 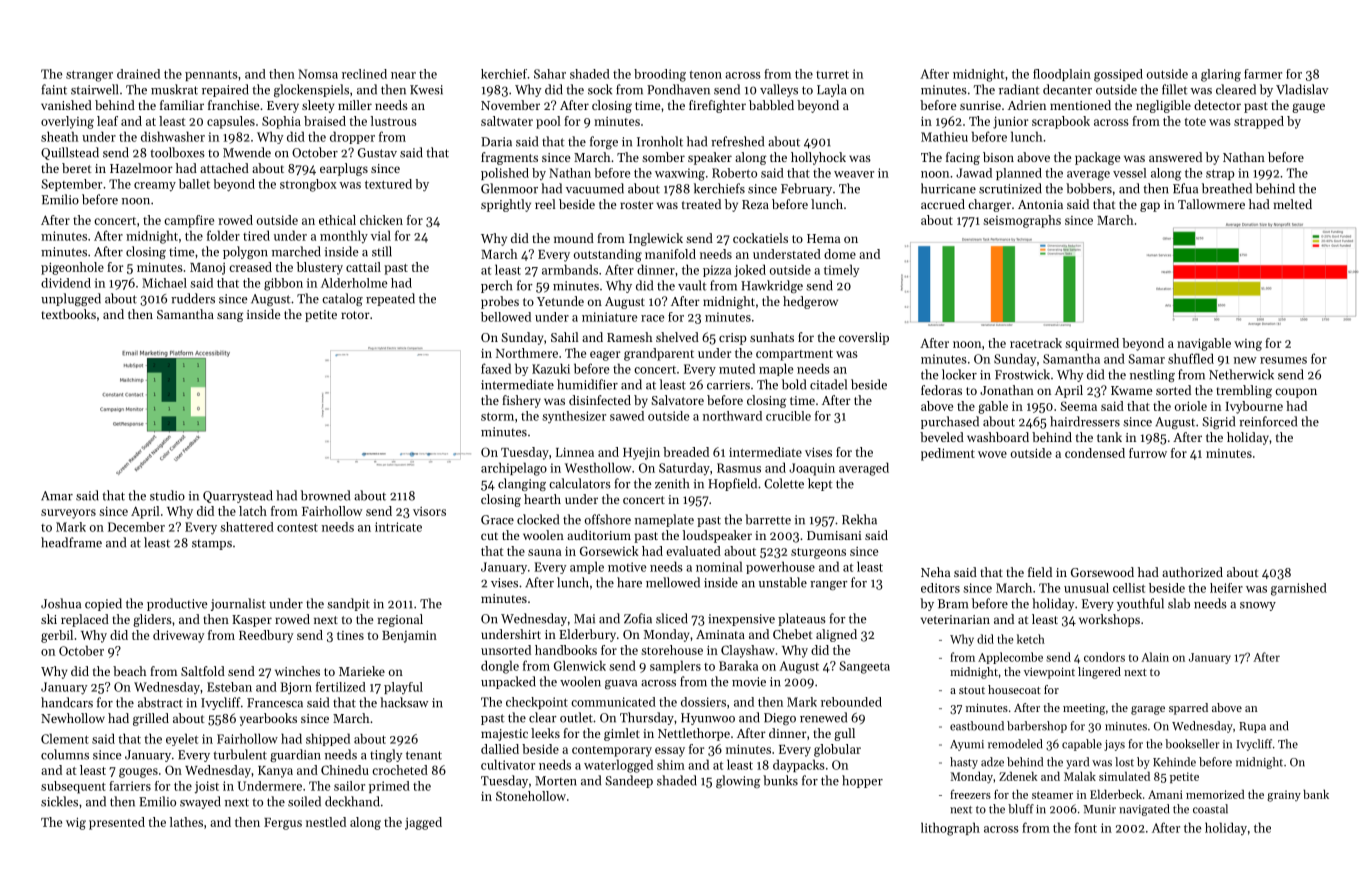 I want to click on Reedbury, so click(x=266, y=636).
